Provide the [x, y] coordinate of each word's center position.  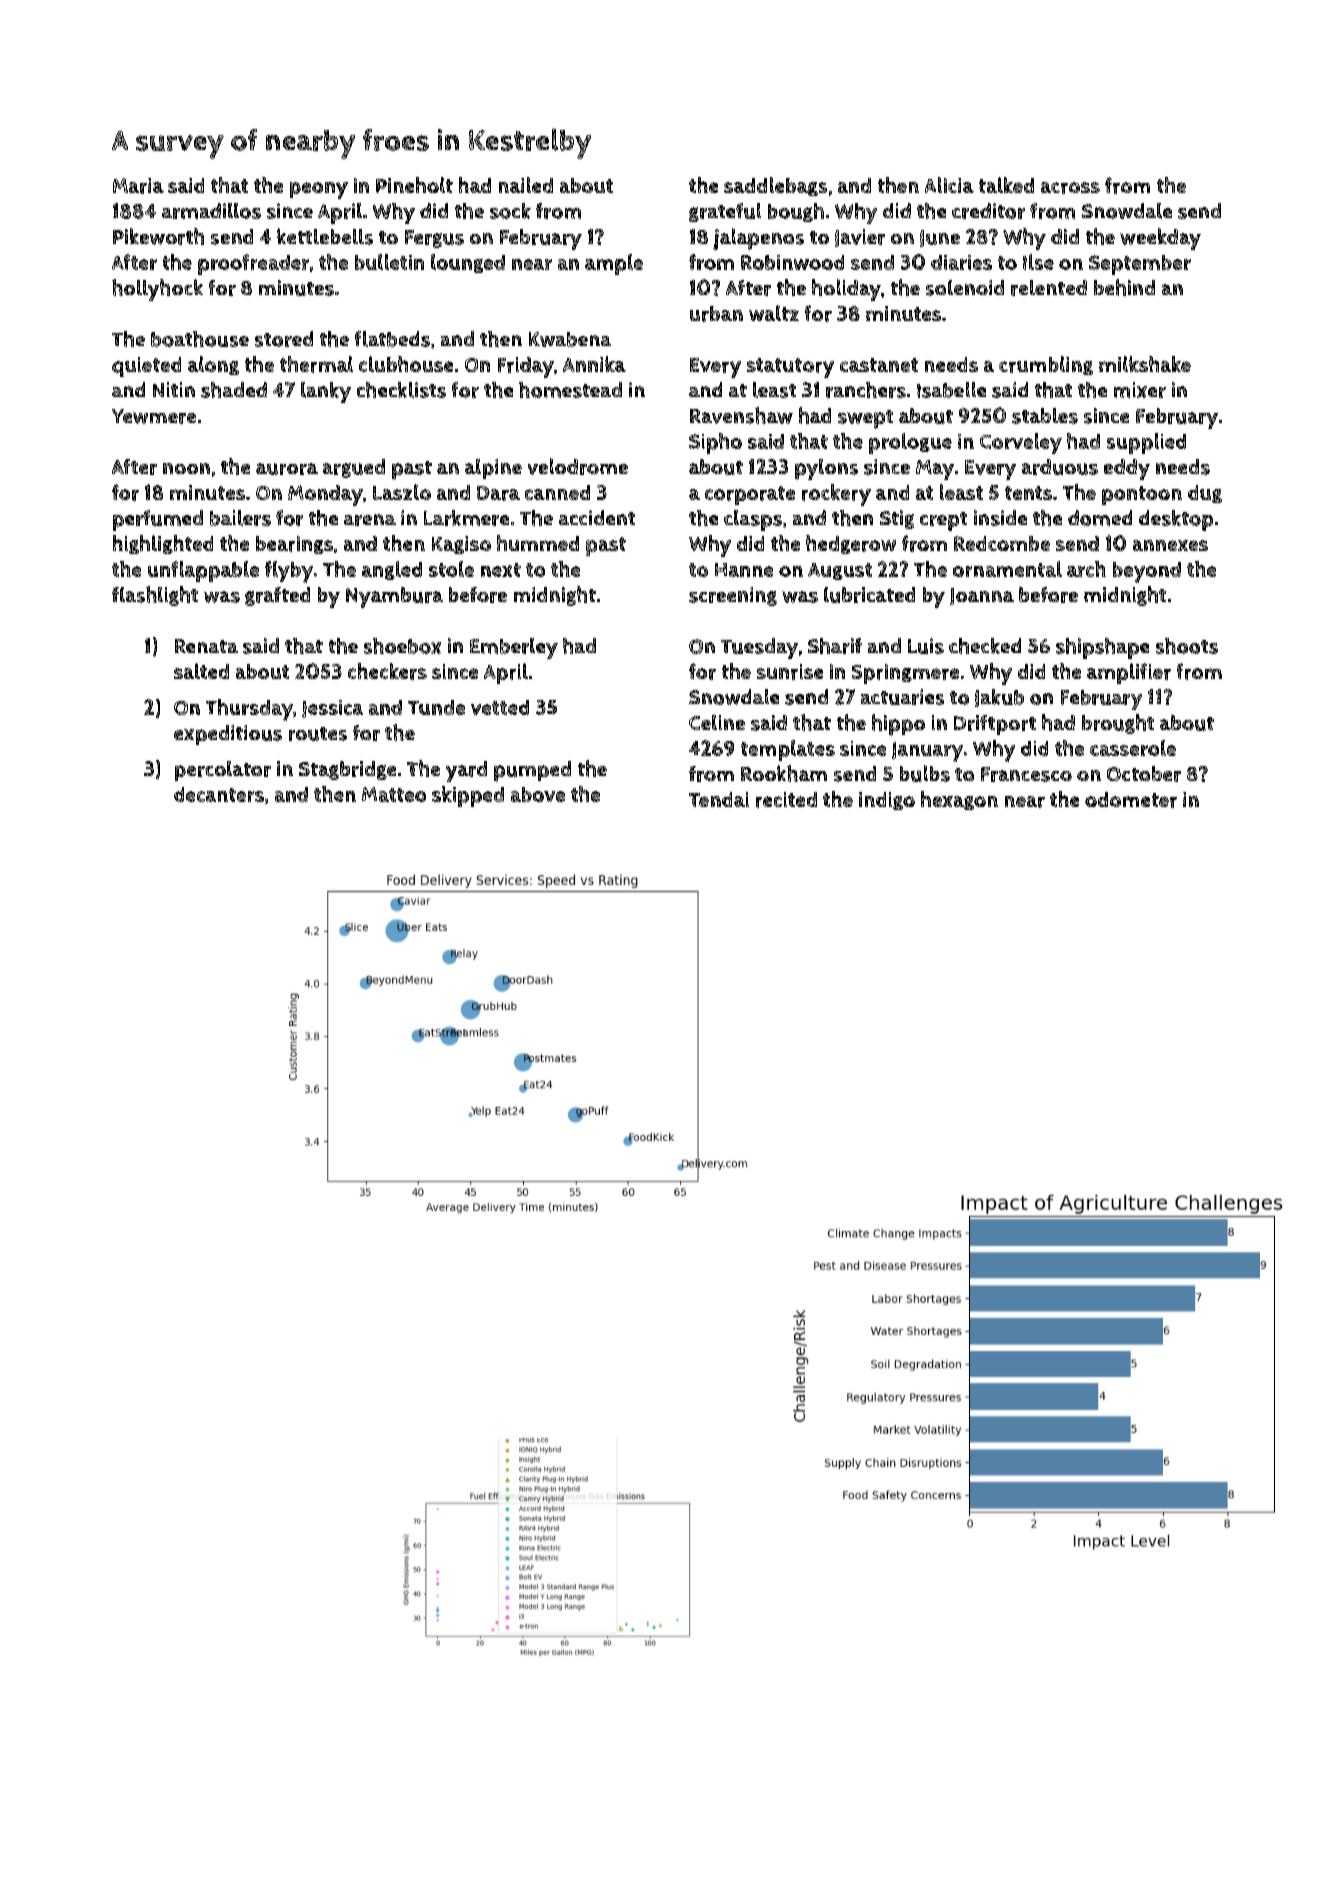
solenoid [965, 288]
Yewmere [154, 416]
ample [614, 264]
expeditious [228, 735]
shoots [1187, 646]
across [1070, 188]
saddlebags [775, 186]
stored [284, 339]
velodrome [578, 466]
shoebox [402, 646]
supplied [1146, 443]
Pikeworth [158, 236]
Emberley [514, 648]
